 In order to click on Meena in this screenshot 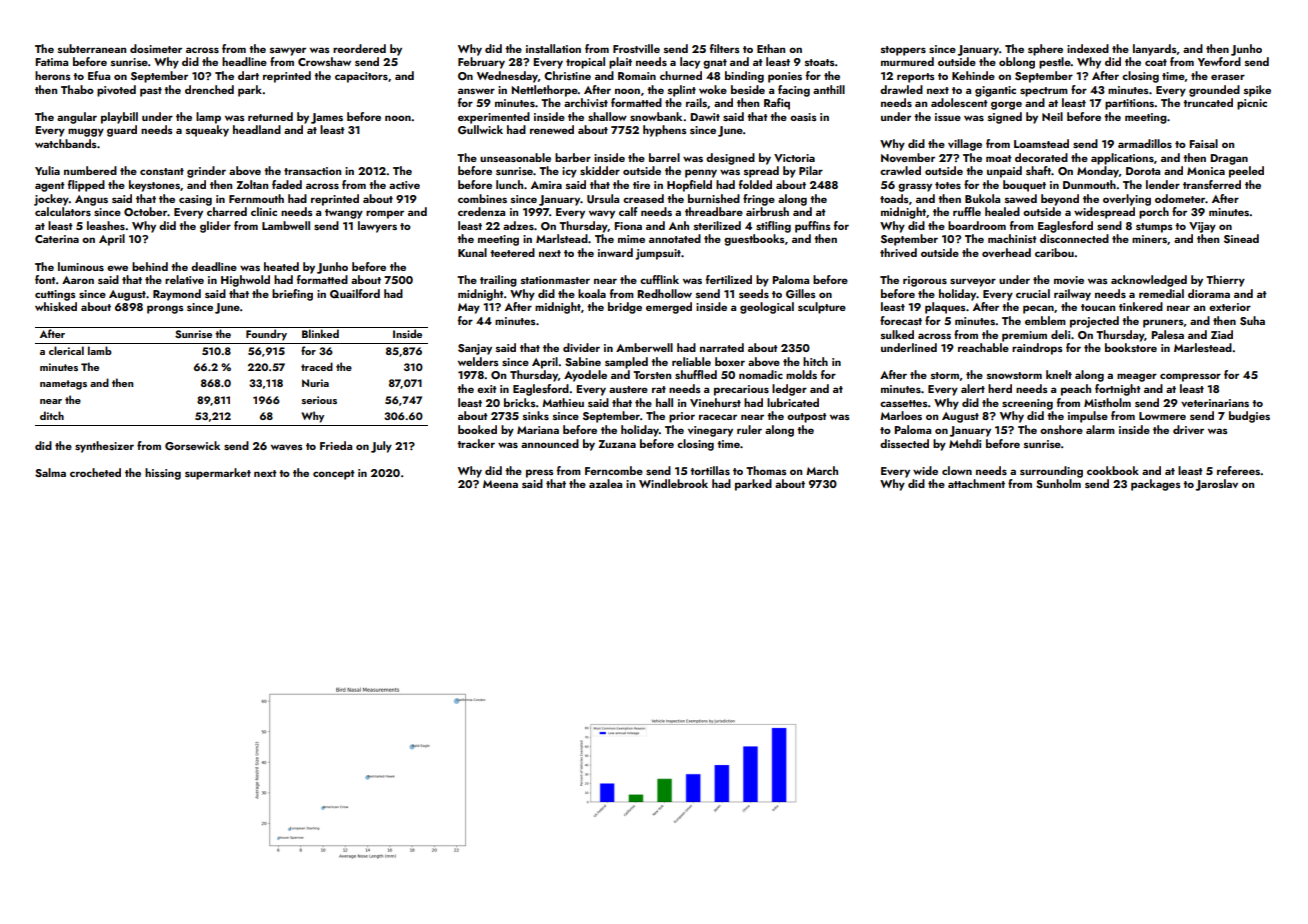, I will do `click(500, 484)`.
